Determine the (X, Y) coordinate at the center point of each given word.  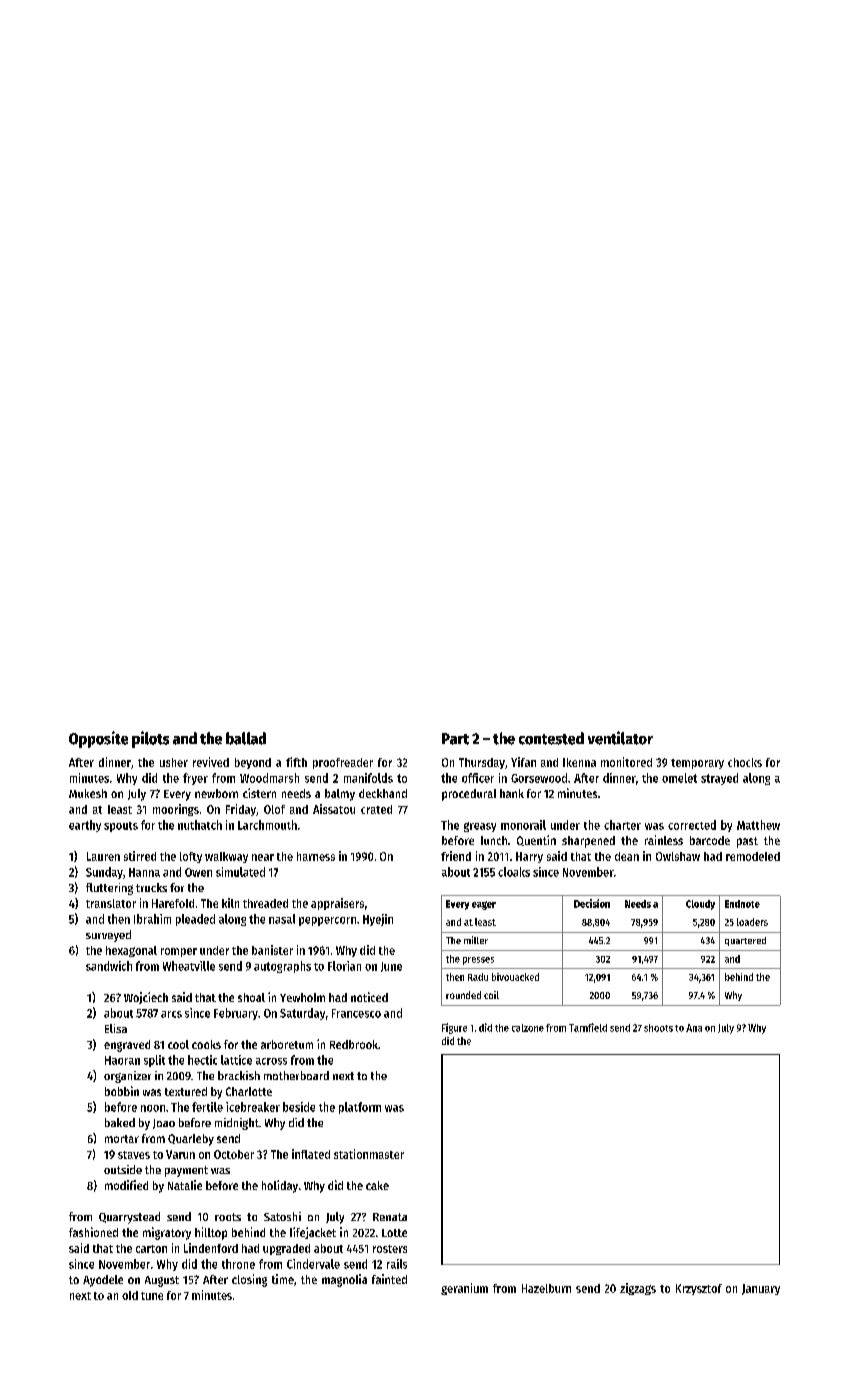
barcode (710, 840)
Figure (454, 1028)
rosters (390, 1249)
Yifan (523, 762)
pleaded (195, 920)
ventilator (620, 738)
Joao (164, 1124)
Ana (694, 1028)
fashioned (93, 1232)
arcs (171, 1014)
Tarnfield (588, 1027)
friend (456, 856)
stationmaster (369, 1154)
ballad (246, 738)
